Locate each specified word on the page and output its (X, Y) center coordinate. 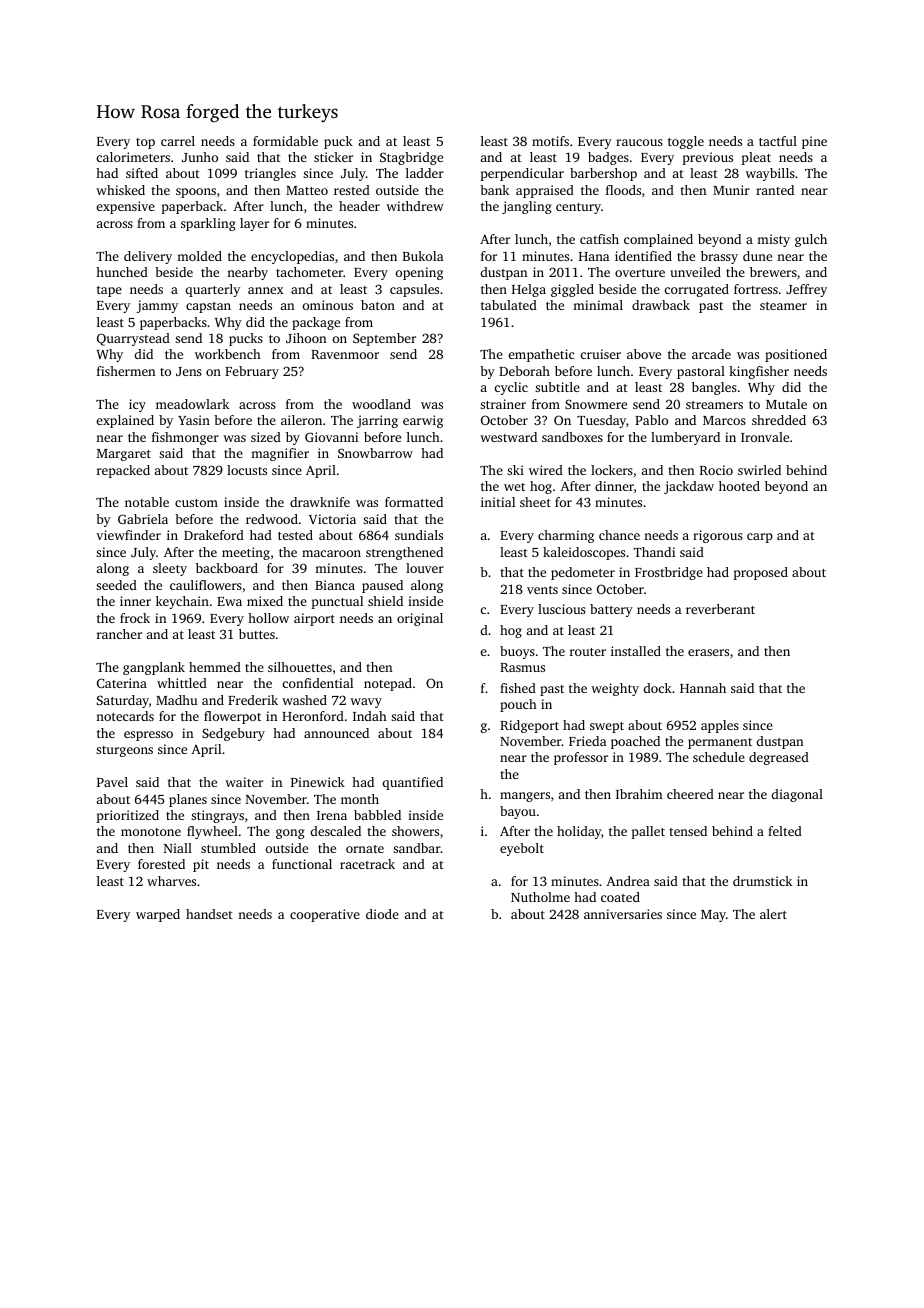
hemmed (215, 667)
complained (658, 240)
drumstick (762, 881)
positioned (796, 355)
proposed (760, 573)
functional (302, 864)
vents (542, 590)
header (359, 206)
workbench (228, 354)
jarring (377, 421)
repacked (123, 471)
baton (378, 305)
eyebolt (522, 849)
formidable (285, 141)
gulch (811, 240)
